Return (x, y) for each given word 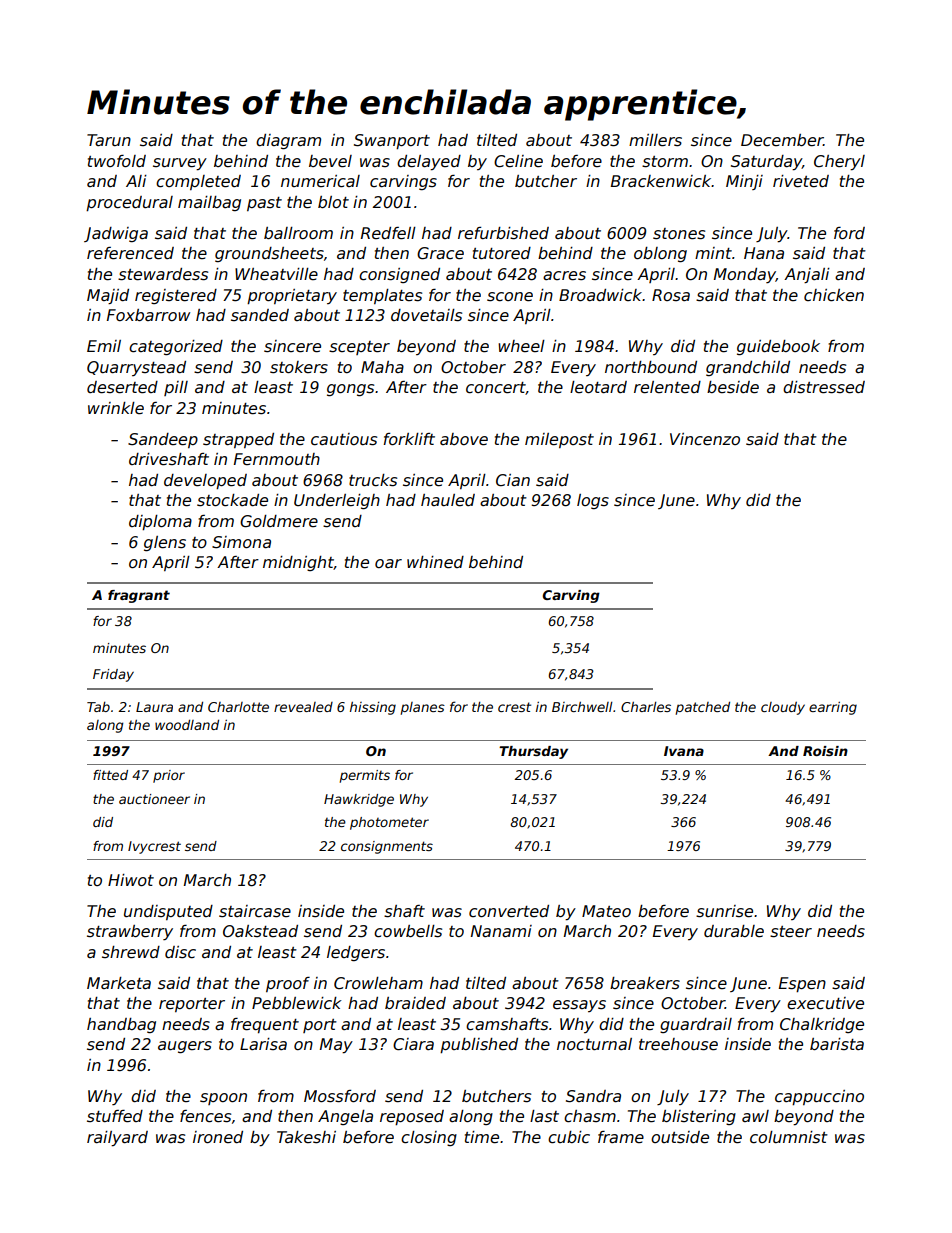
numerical (320, 181)
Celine (518, 161)
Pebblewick (297, 1003)
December (782, 140)
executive (825, 1003)
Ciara (413, 1044)
